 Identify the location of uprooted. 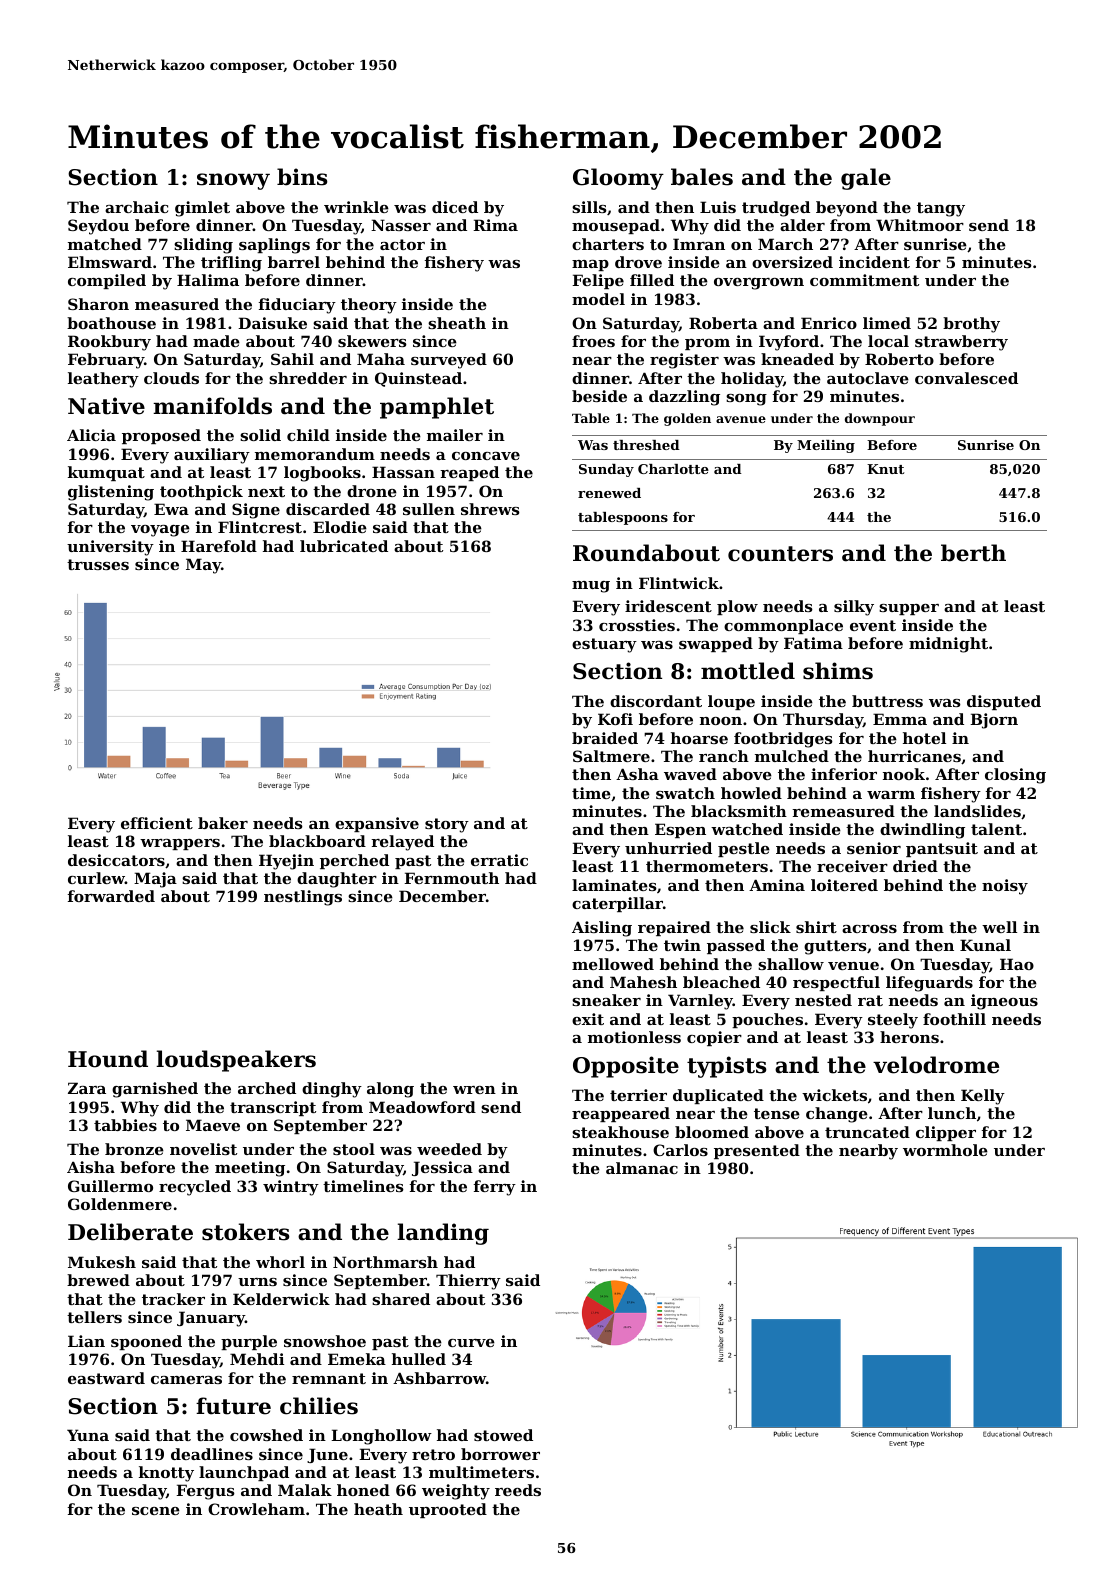
(448, 1510).
